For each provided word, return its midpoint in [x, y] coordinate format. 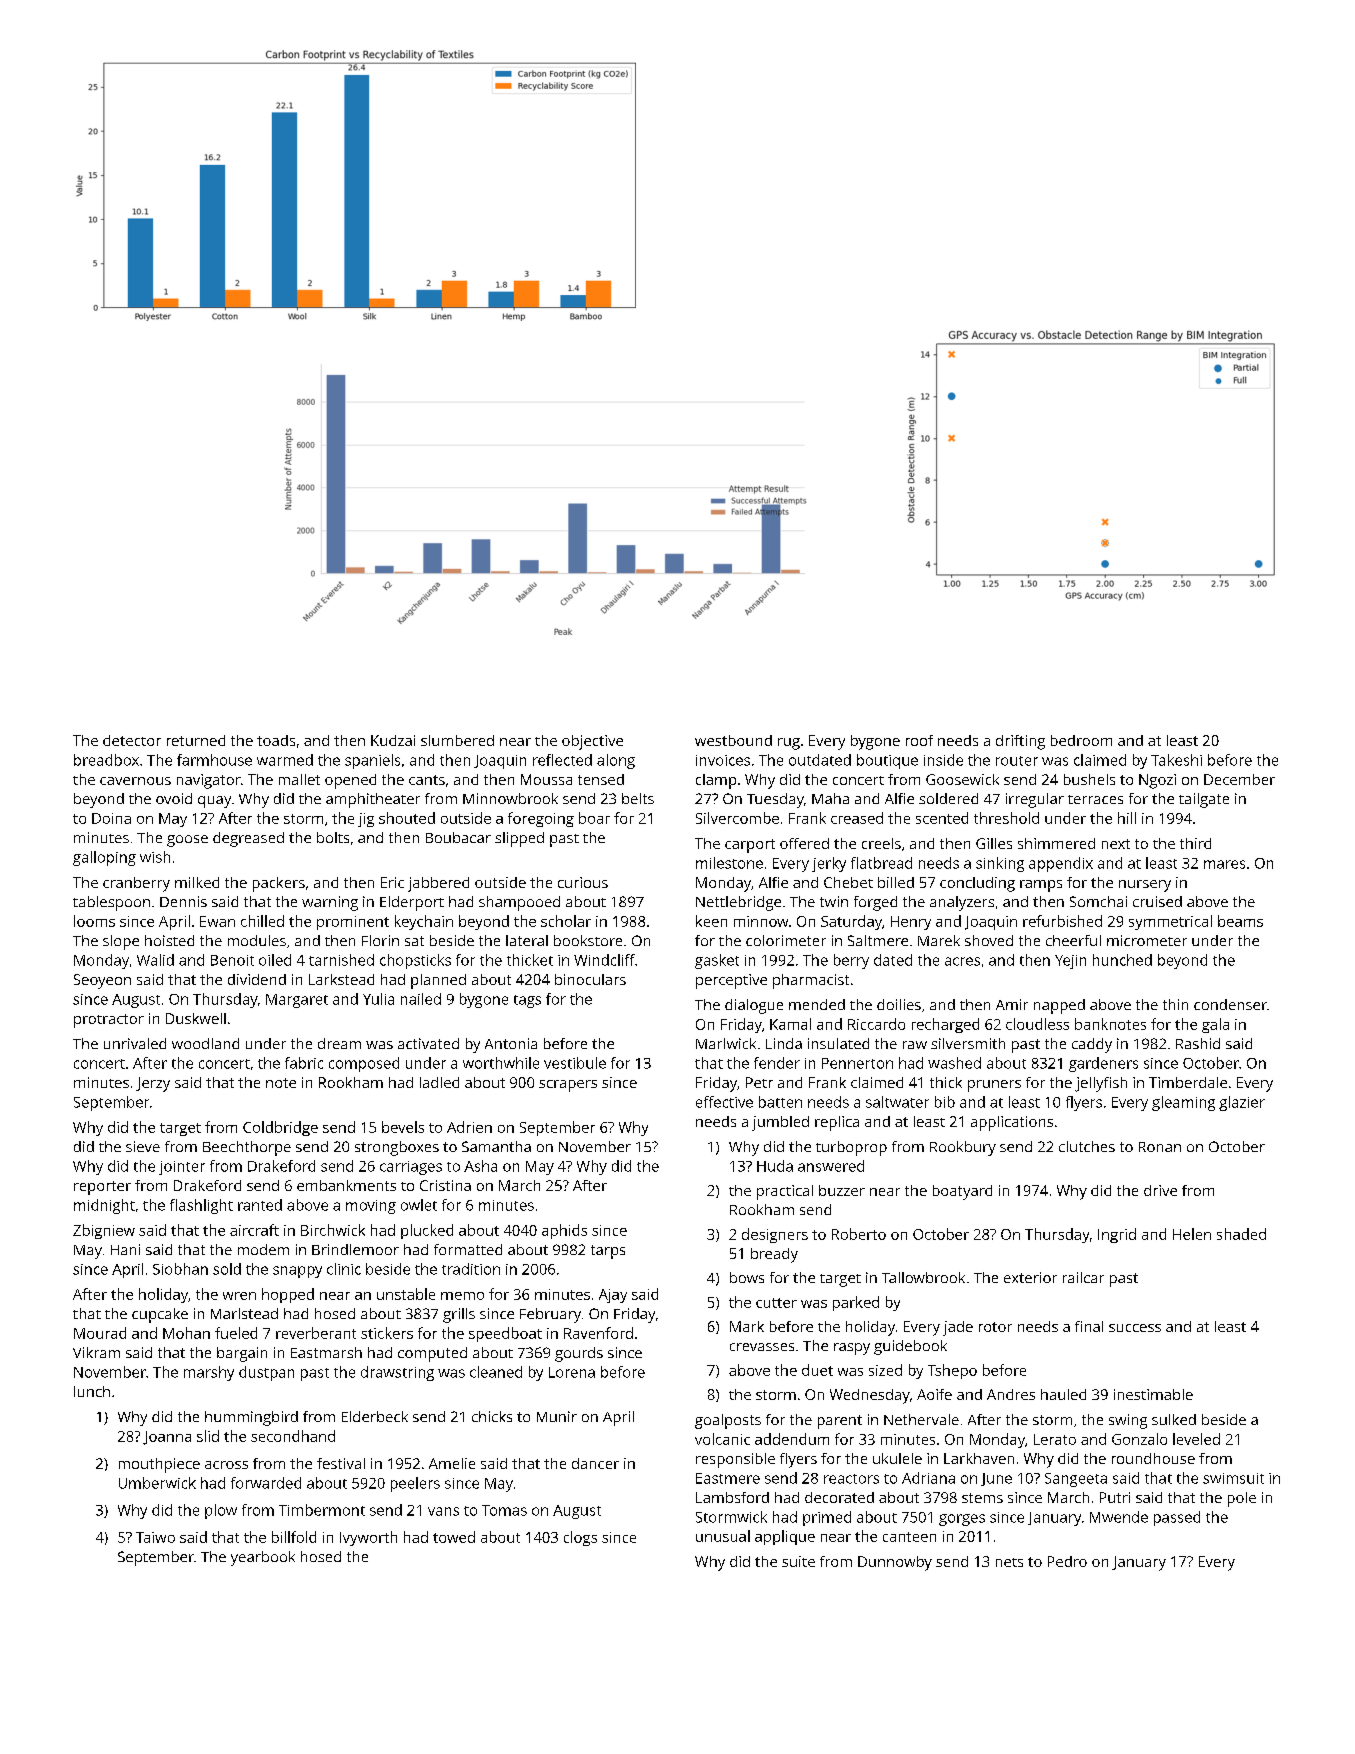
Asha [480, 1166]
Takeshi [1176, 760]
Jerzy [153, 1084]
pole [1242, 1499]
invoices [723, 760]
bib [945, 1102]
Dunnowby [895, 1563]
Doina [111, 818]
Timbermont [322, 1510]
